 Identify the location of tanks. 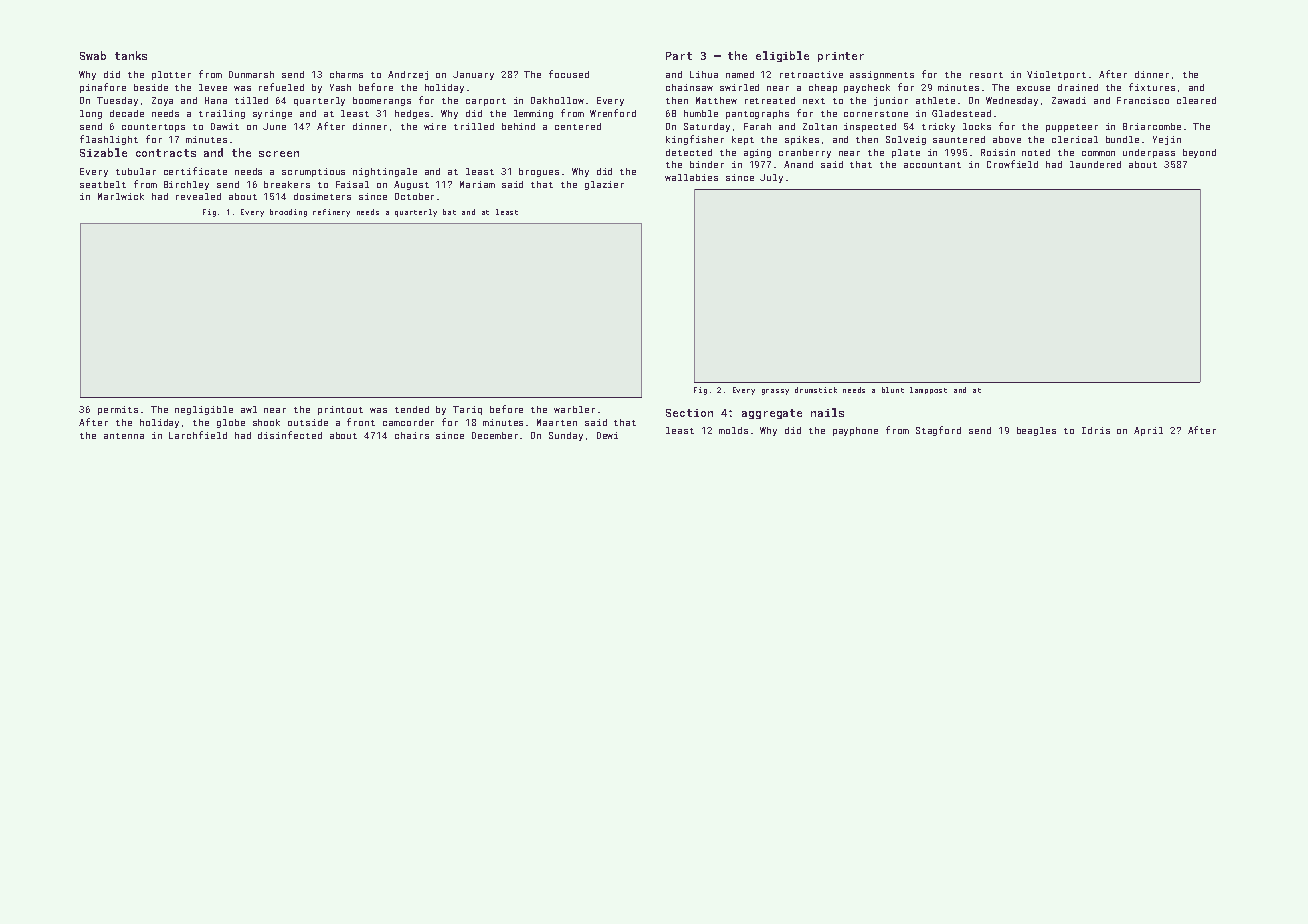
(131, 55).
